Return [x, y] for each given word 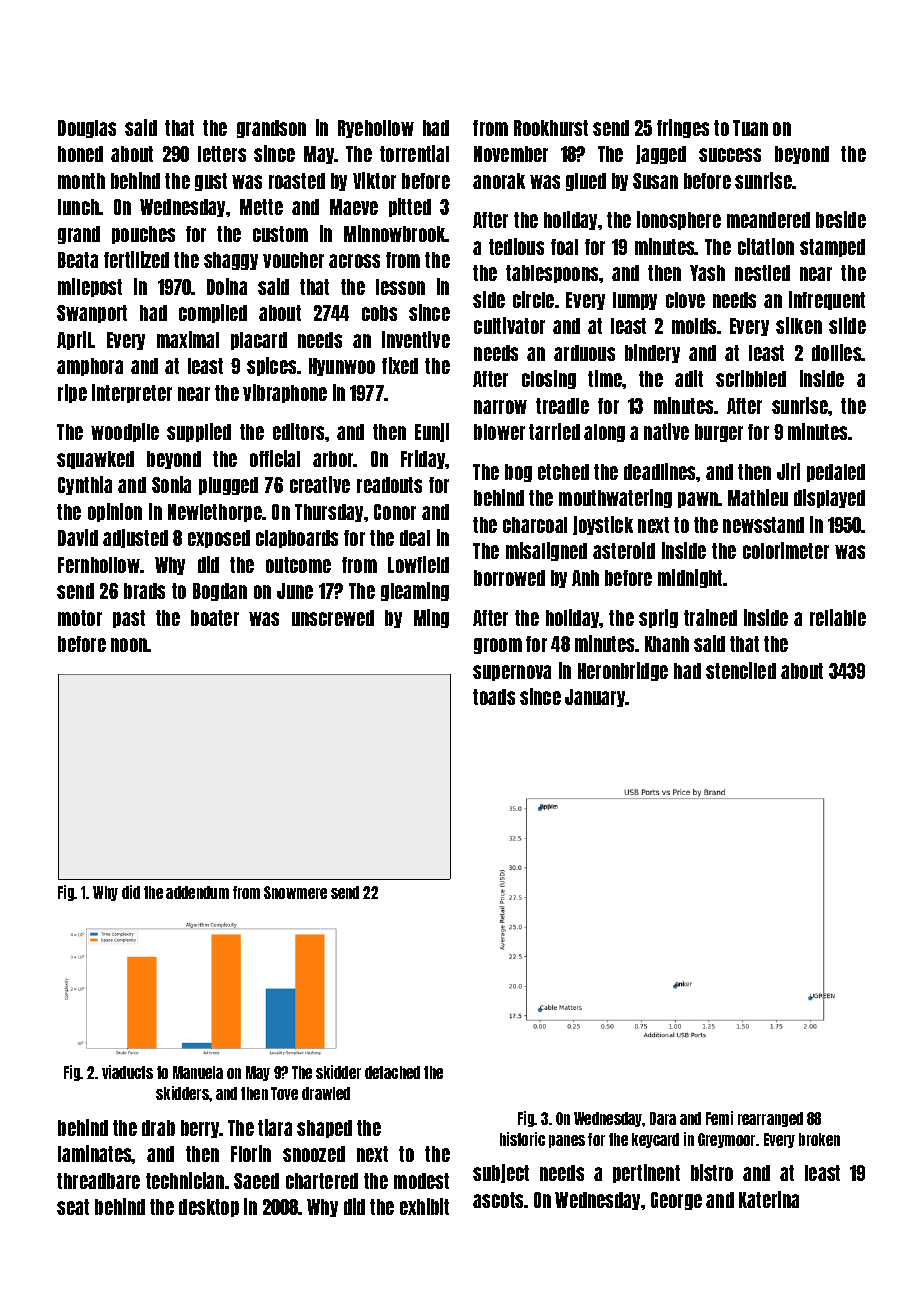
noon [129, 645]
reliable [838, 617]
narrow [500, 407]
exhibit [424, 1206]
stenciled [741, 670]
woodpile [125, 432]
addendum [197, 892]
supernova [512, 673]
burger [719, 433]
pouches [143, 235]
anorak [499, 181]
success [730, 155]
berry [200, 1129]
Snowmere [295, 892]
